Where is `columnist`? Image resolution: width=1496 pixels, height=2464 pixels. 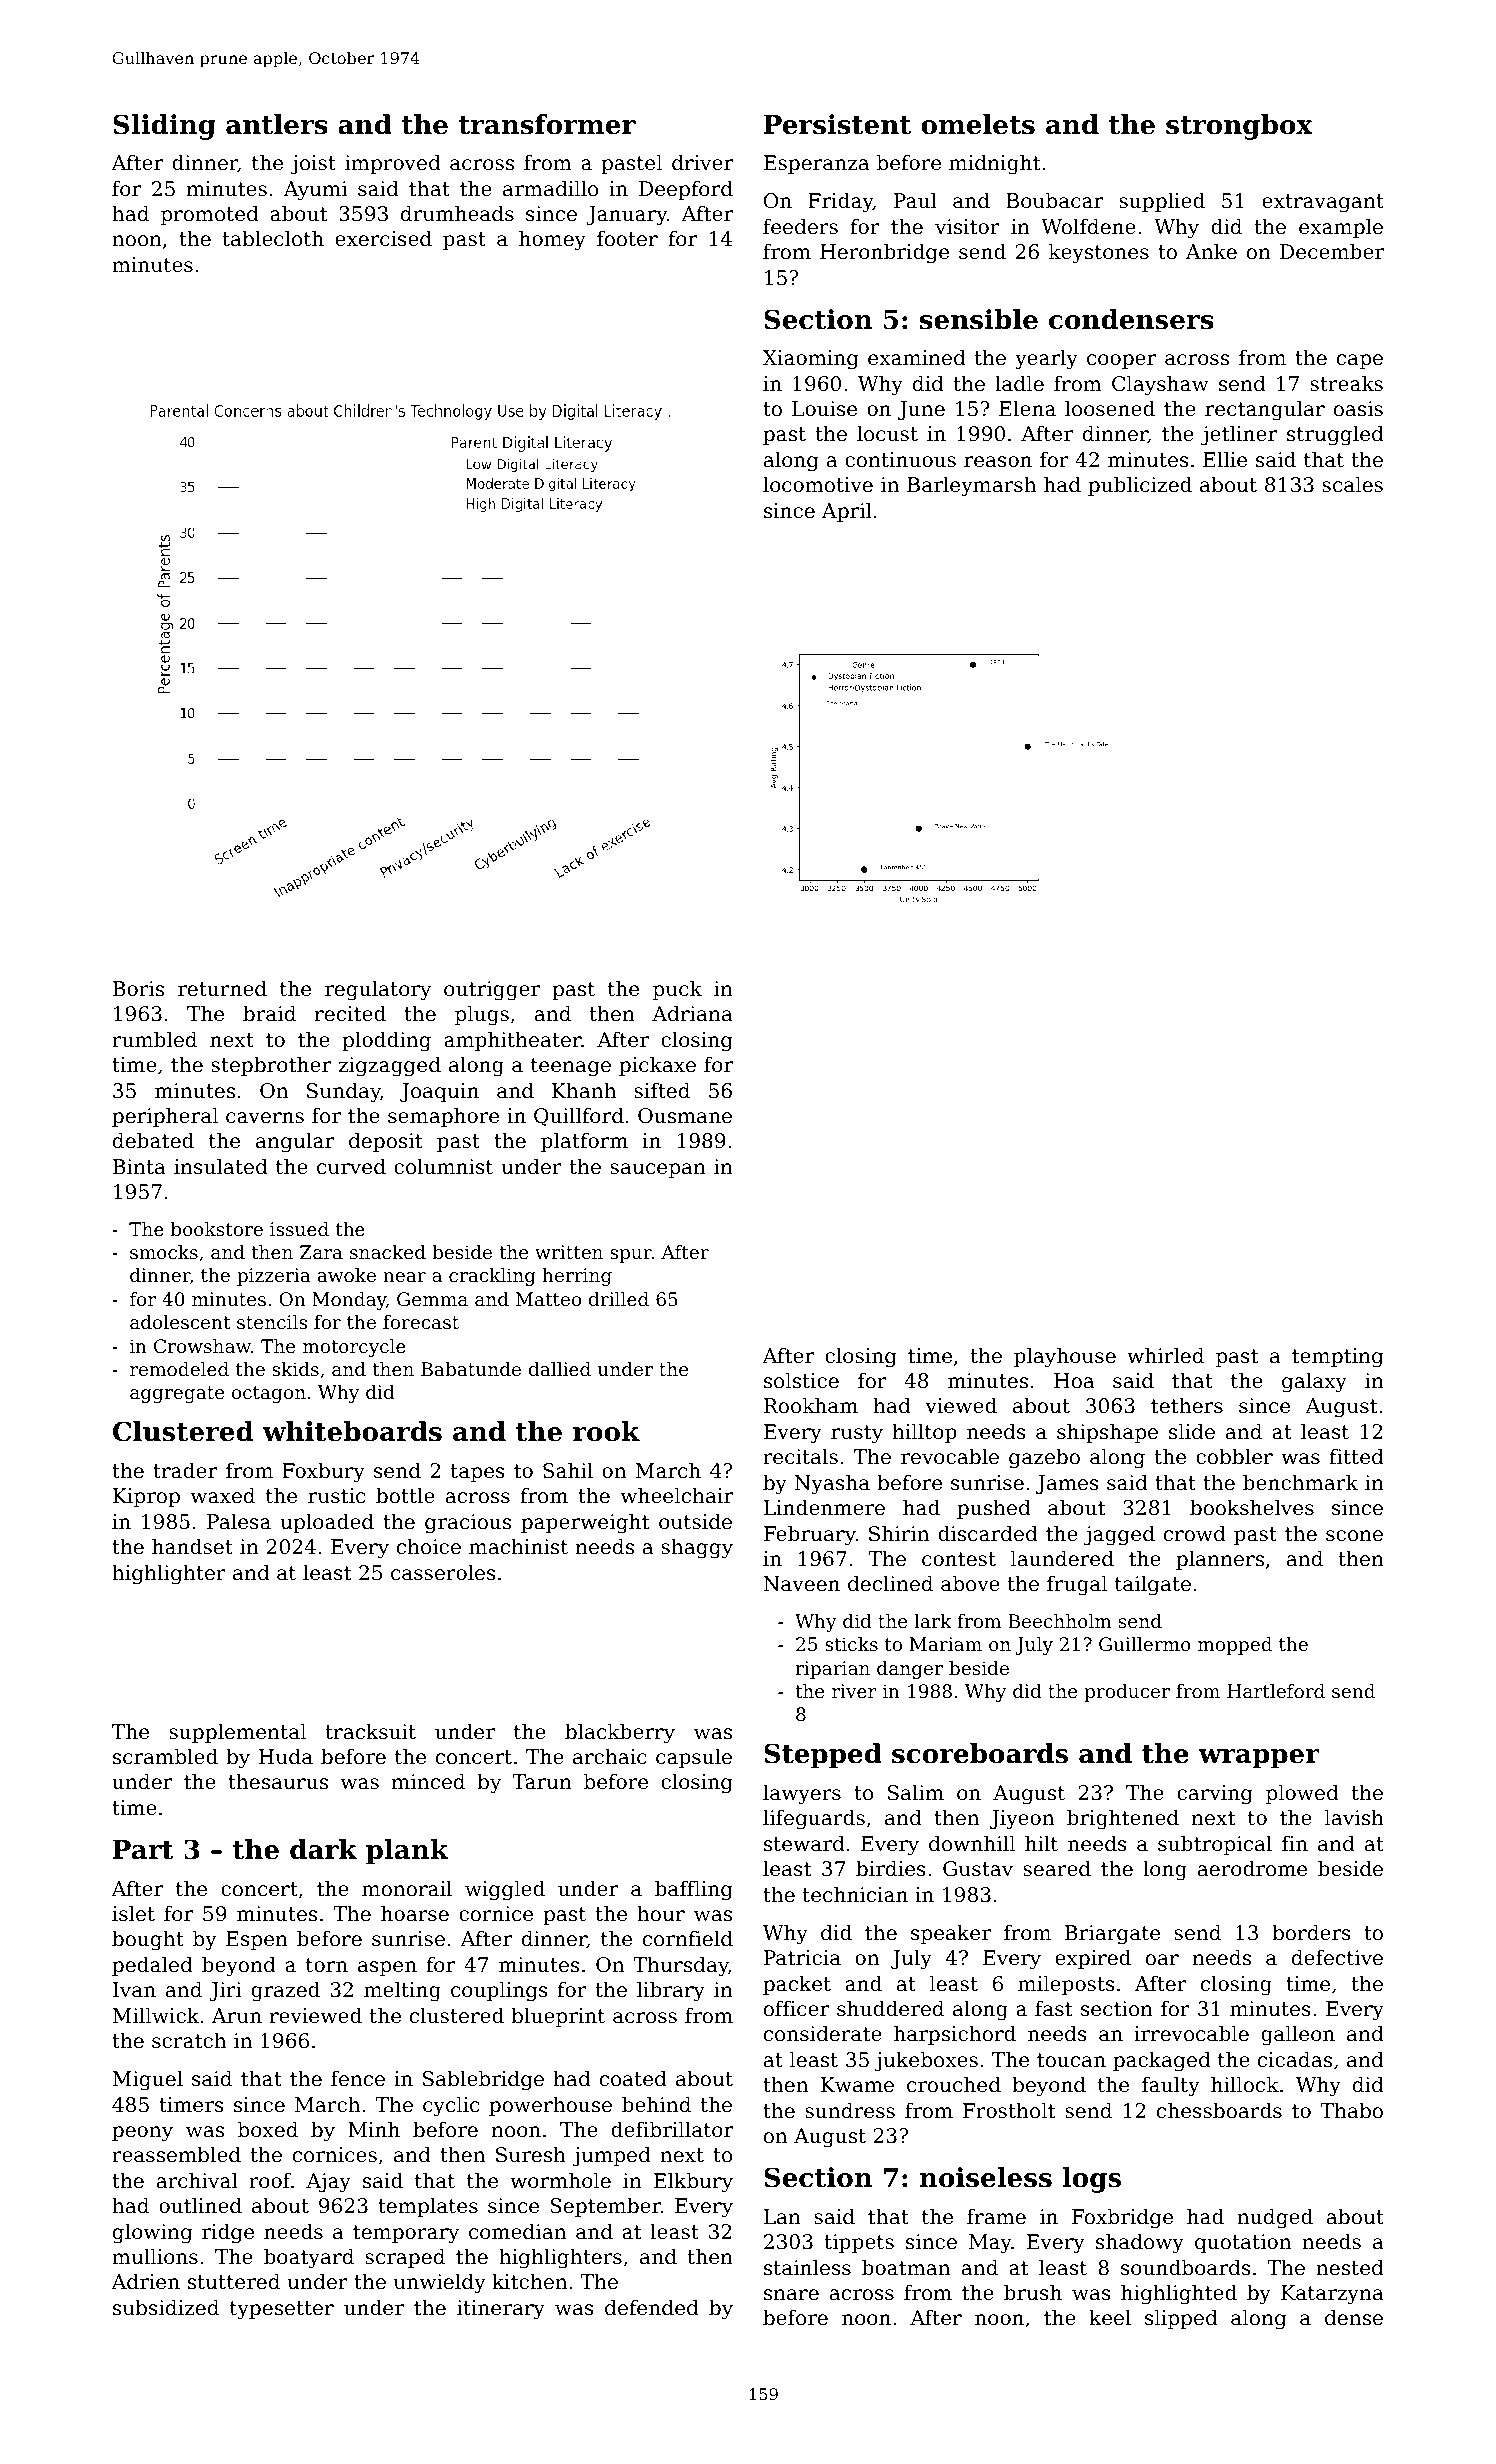
columnist is located at coordinates (443, 1166).
